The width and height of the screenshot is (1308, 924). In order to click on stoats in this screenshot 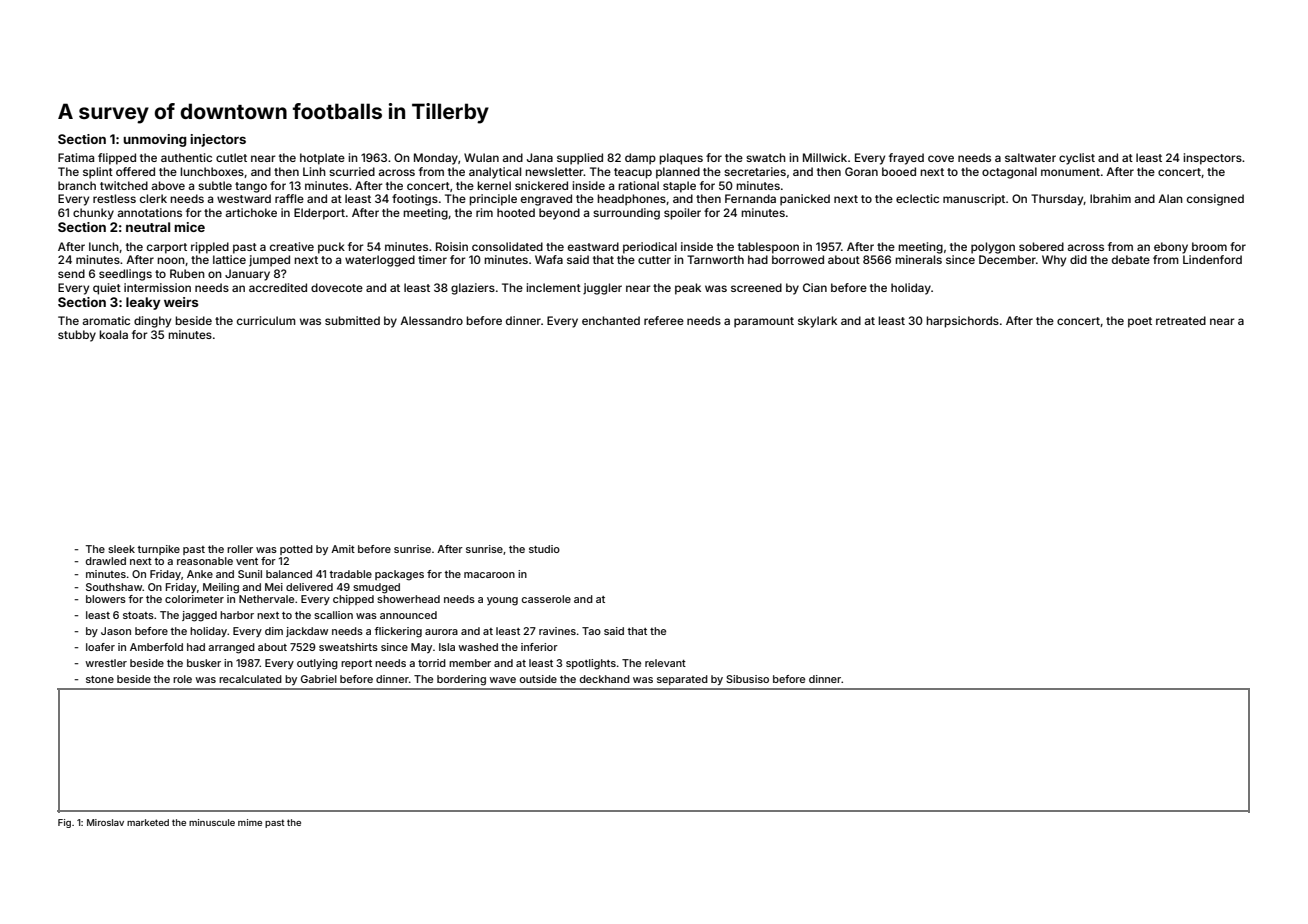, I will do `click(138, 615)`.
